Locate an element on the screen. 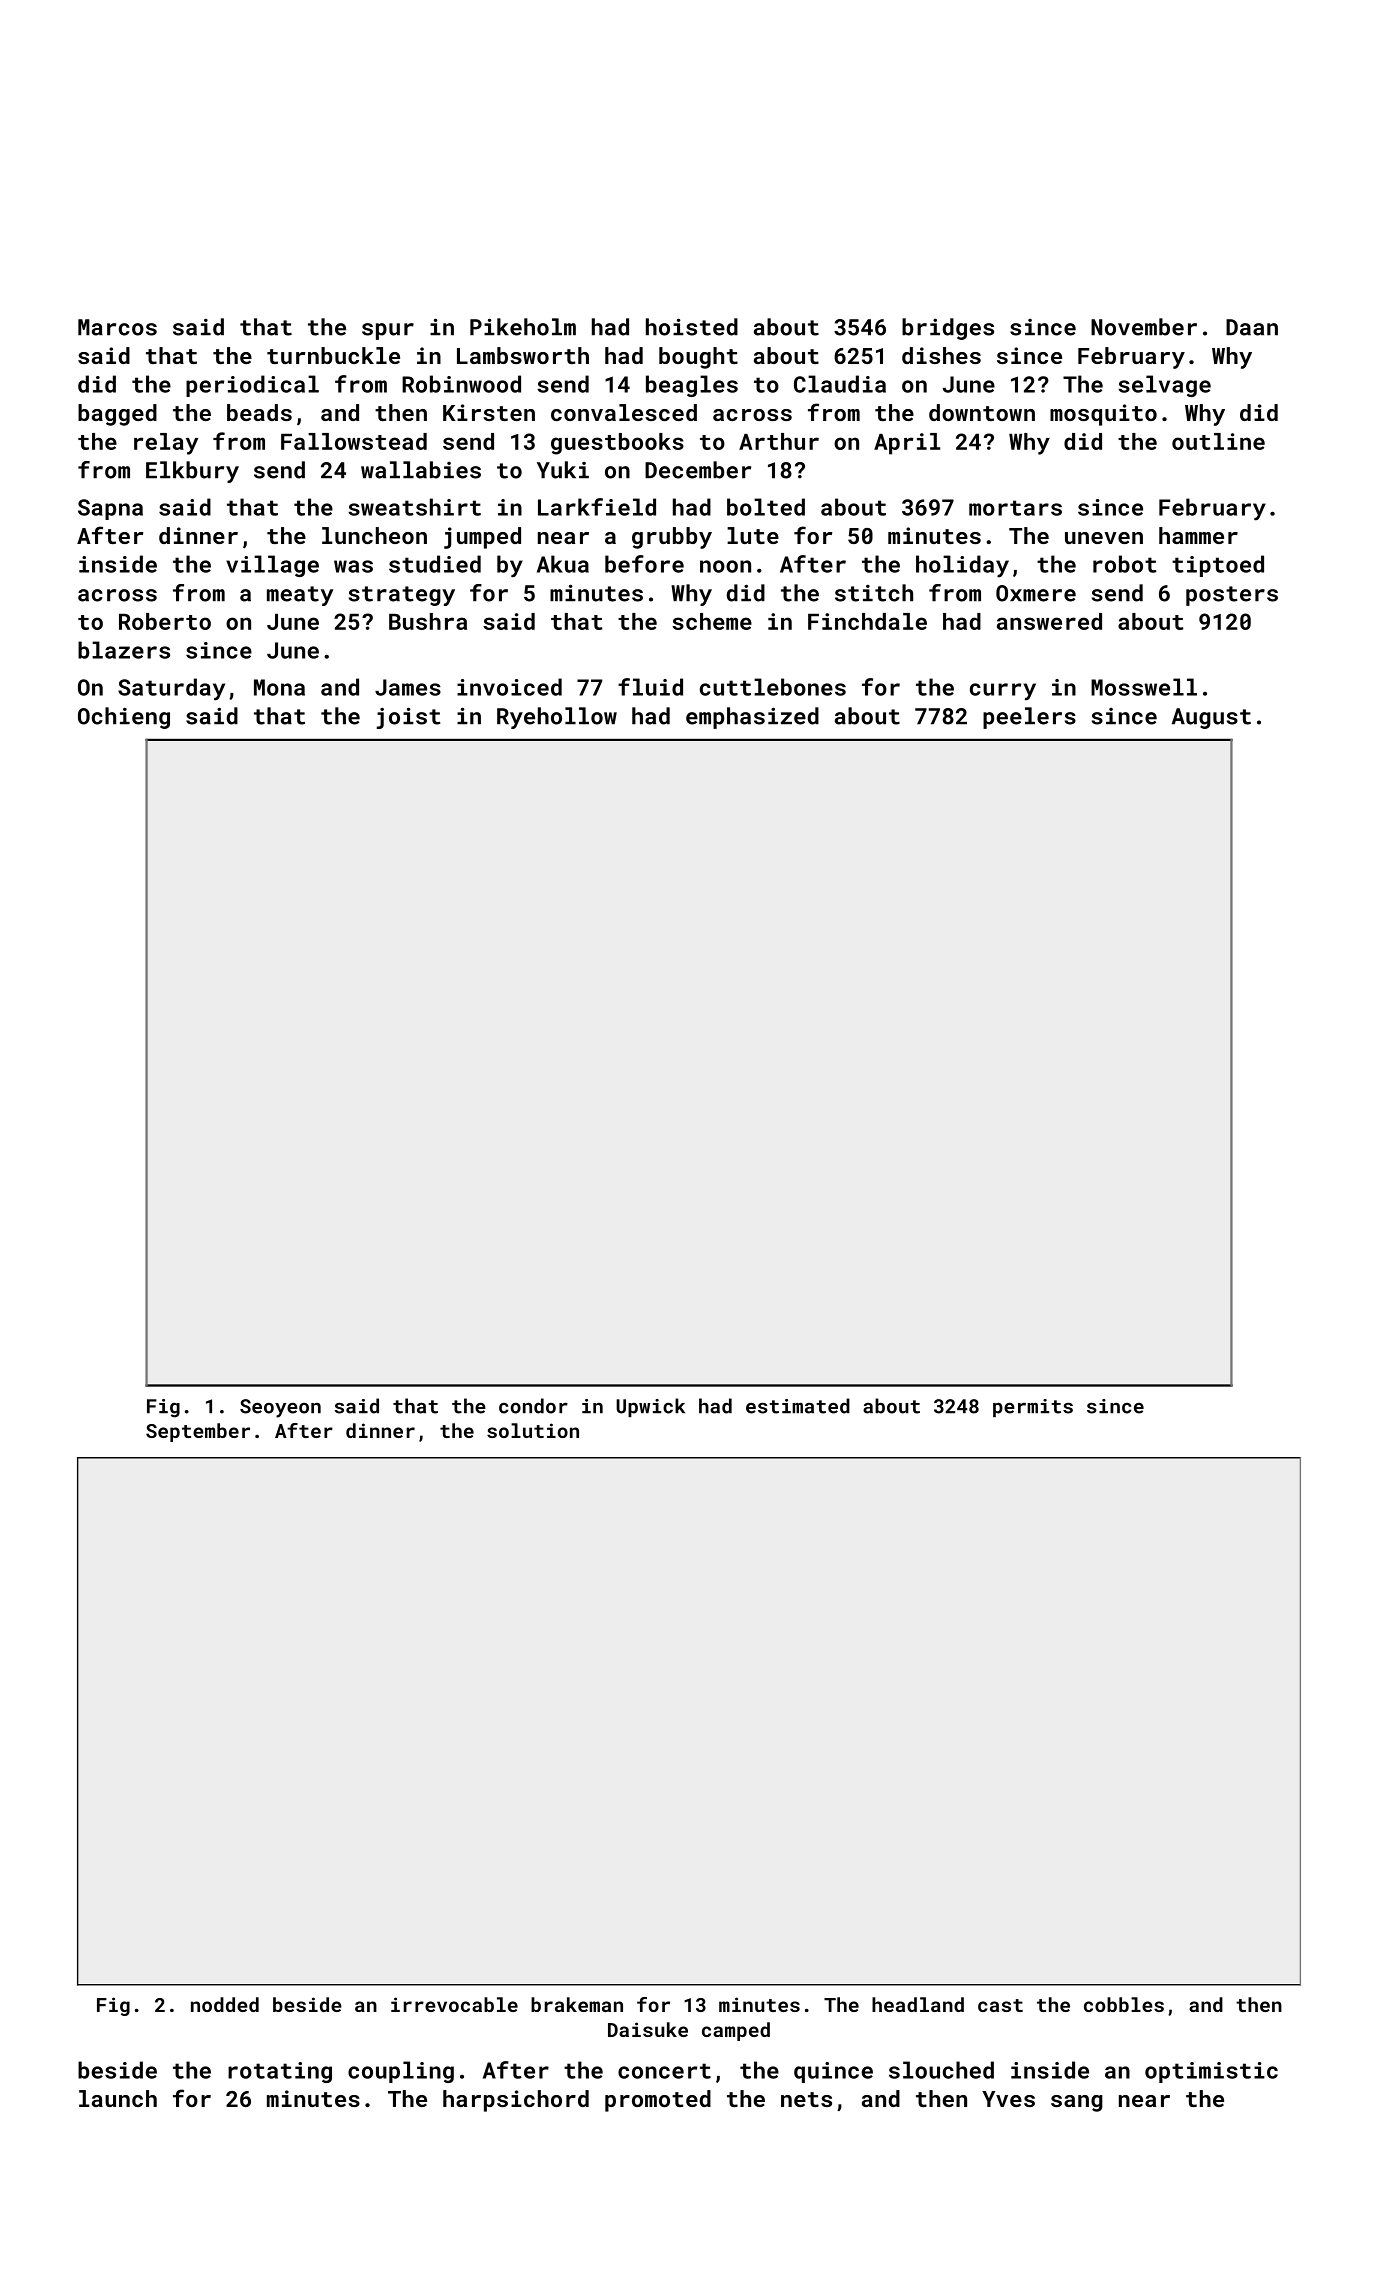 The image size is (1378, 2269). bridges is located at coordinates (948, 329).
